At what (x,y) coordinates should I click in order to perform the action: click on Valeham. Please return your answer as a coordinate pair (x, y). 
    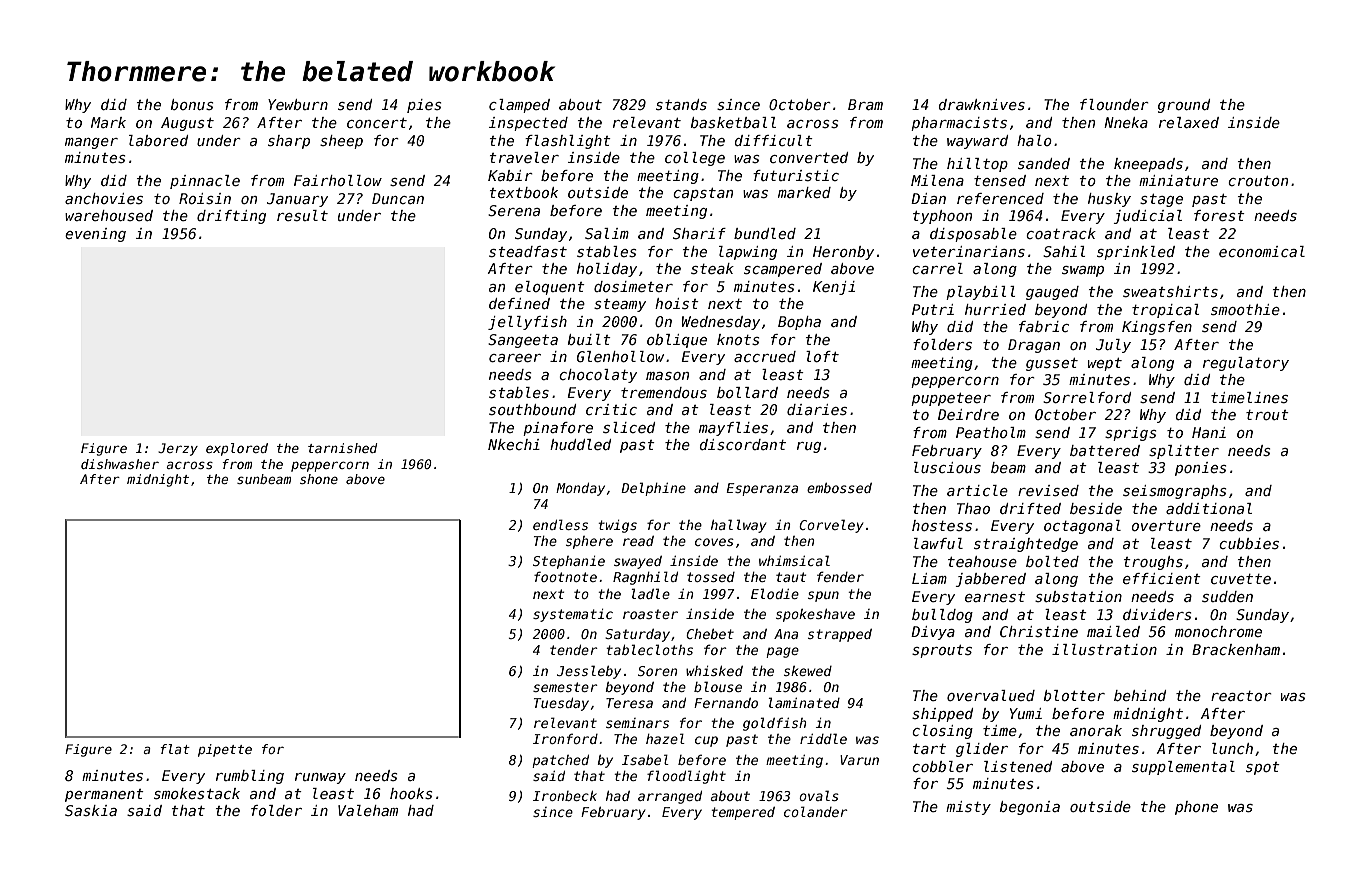
    Looking at the image, I should click on (368, 810).
